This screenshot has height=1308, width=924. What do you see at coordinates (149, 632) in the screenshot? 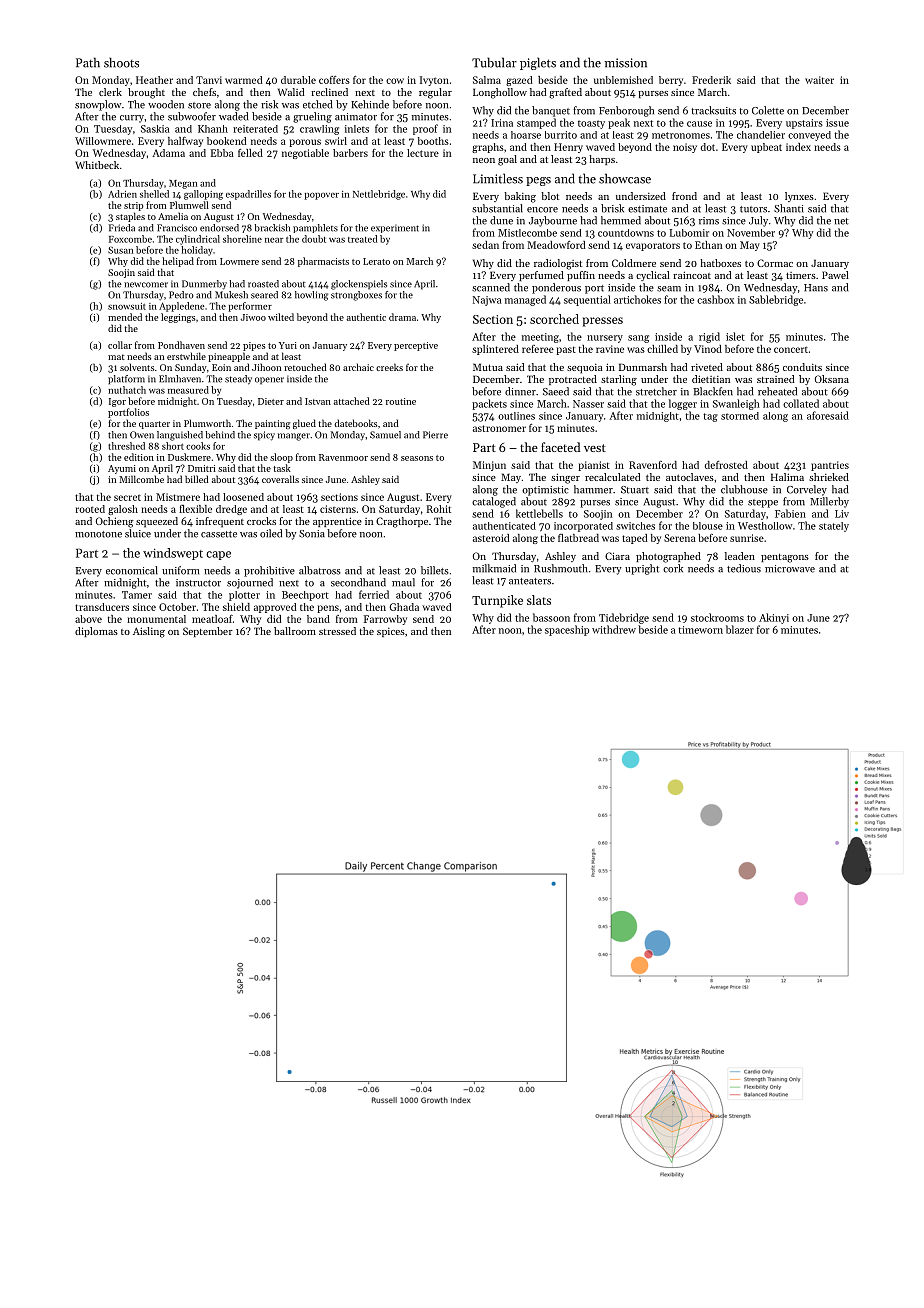
I see `Aisling` at bounding box center [149, 632].
